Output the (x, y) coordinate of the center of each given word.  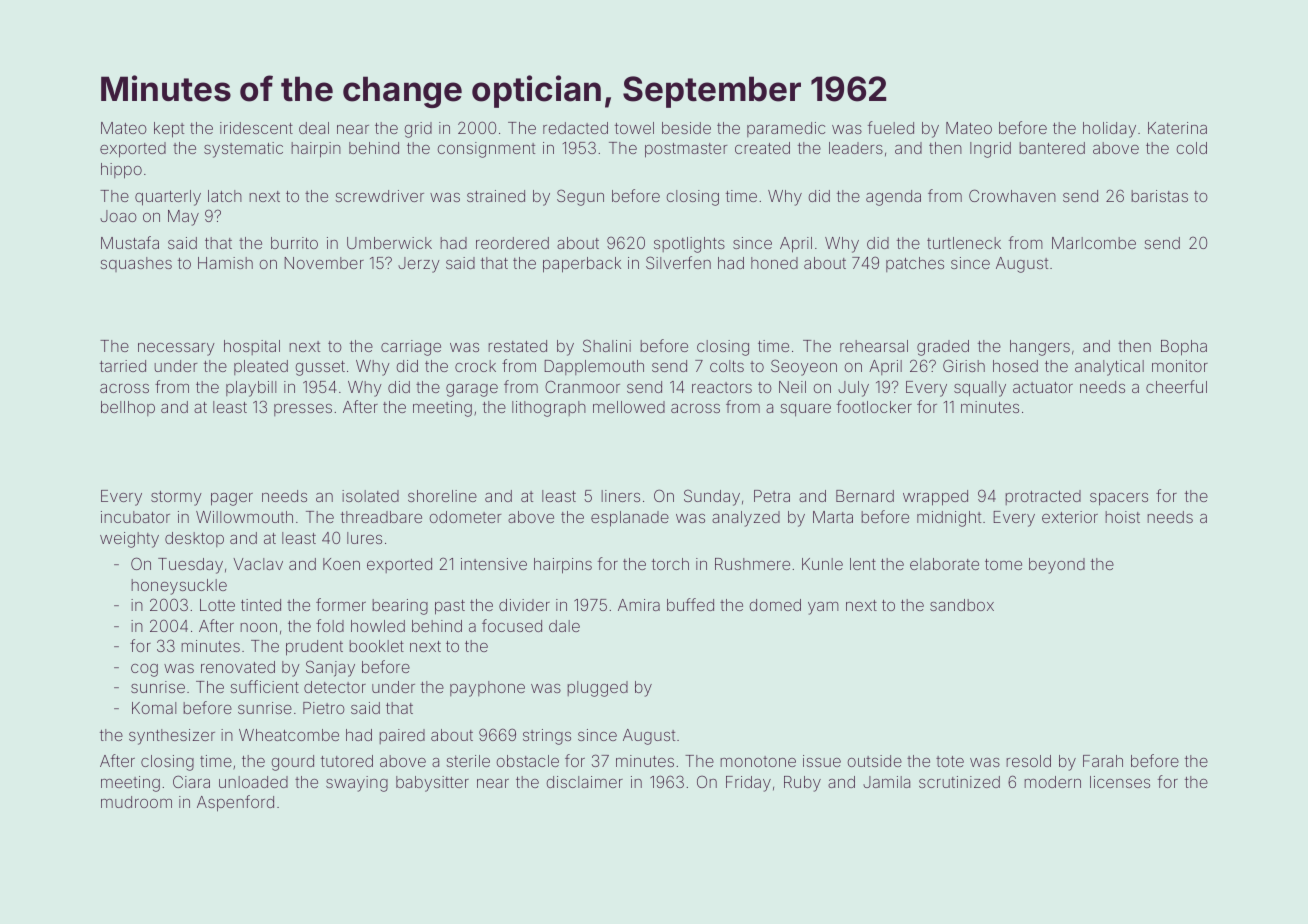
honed (774, 263)
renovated (238, 667)
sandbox (962, 605)
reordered (512, 243)
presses (303, 410)
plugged (597, 689)
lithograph (549, 409)
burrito (294, 243)
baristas (1159, 196)
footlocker (874, 406)
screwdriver (380, 196)
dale (564, 626)
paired (402, 736)
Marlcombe (1094, 243)
